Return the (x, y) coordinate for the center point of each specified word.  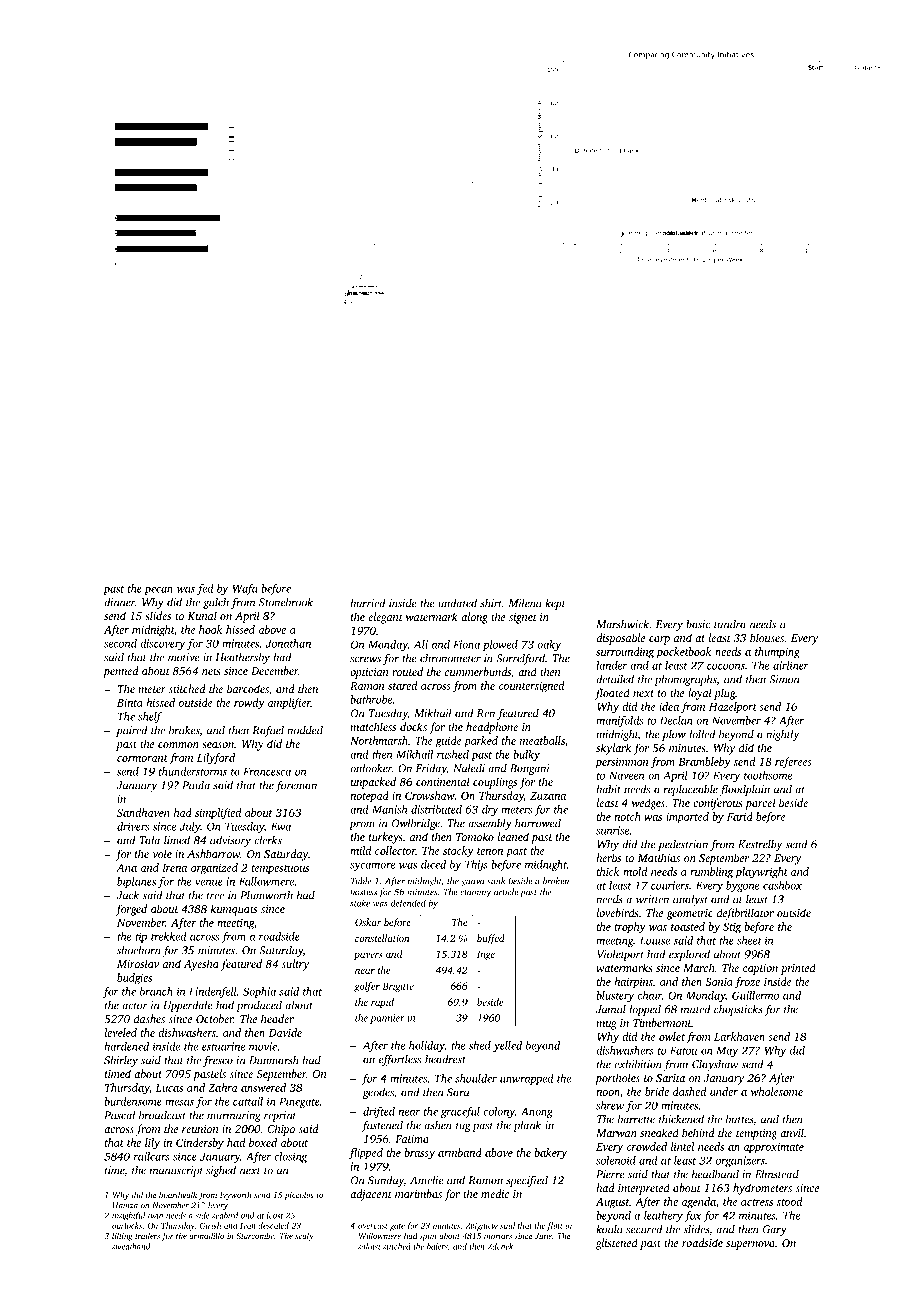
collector (395, 850)
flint (555, 1226)
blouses (767, 637)
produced (259, 1006)
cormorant (142, 758)
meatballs (542, 740)
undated (457, 603)
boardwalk (178, 1194)
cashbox (782, 885)
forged (131, 910)
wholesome (777, 1091)
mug (606, 1025)
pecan (158, 591)
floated (612, 694)
